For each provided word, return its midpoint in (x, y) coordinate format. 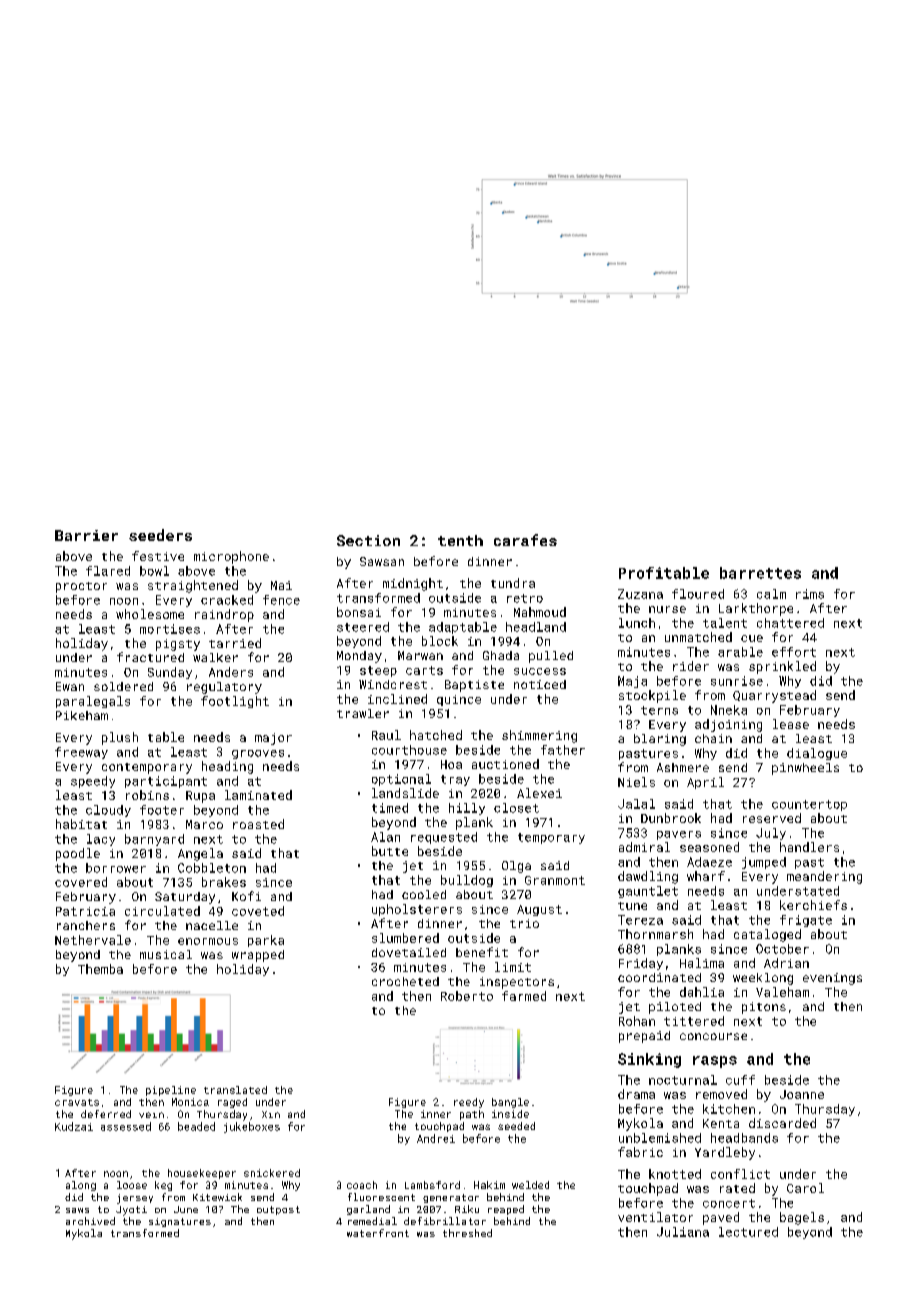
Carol (805, 1188)
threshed (467, 1233)
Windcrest (393, 684)
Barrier (86, 535)
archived (90, 1221)
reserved (772, 818)
